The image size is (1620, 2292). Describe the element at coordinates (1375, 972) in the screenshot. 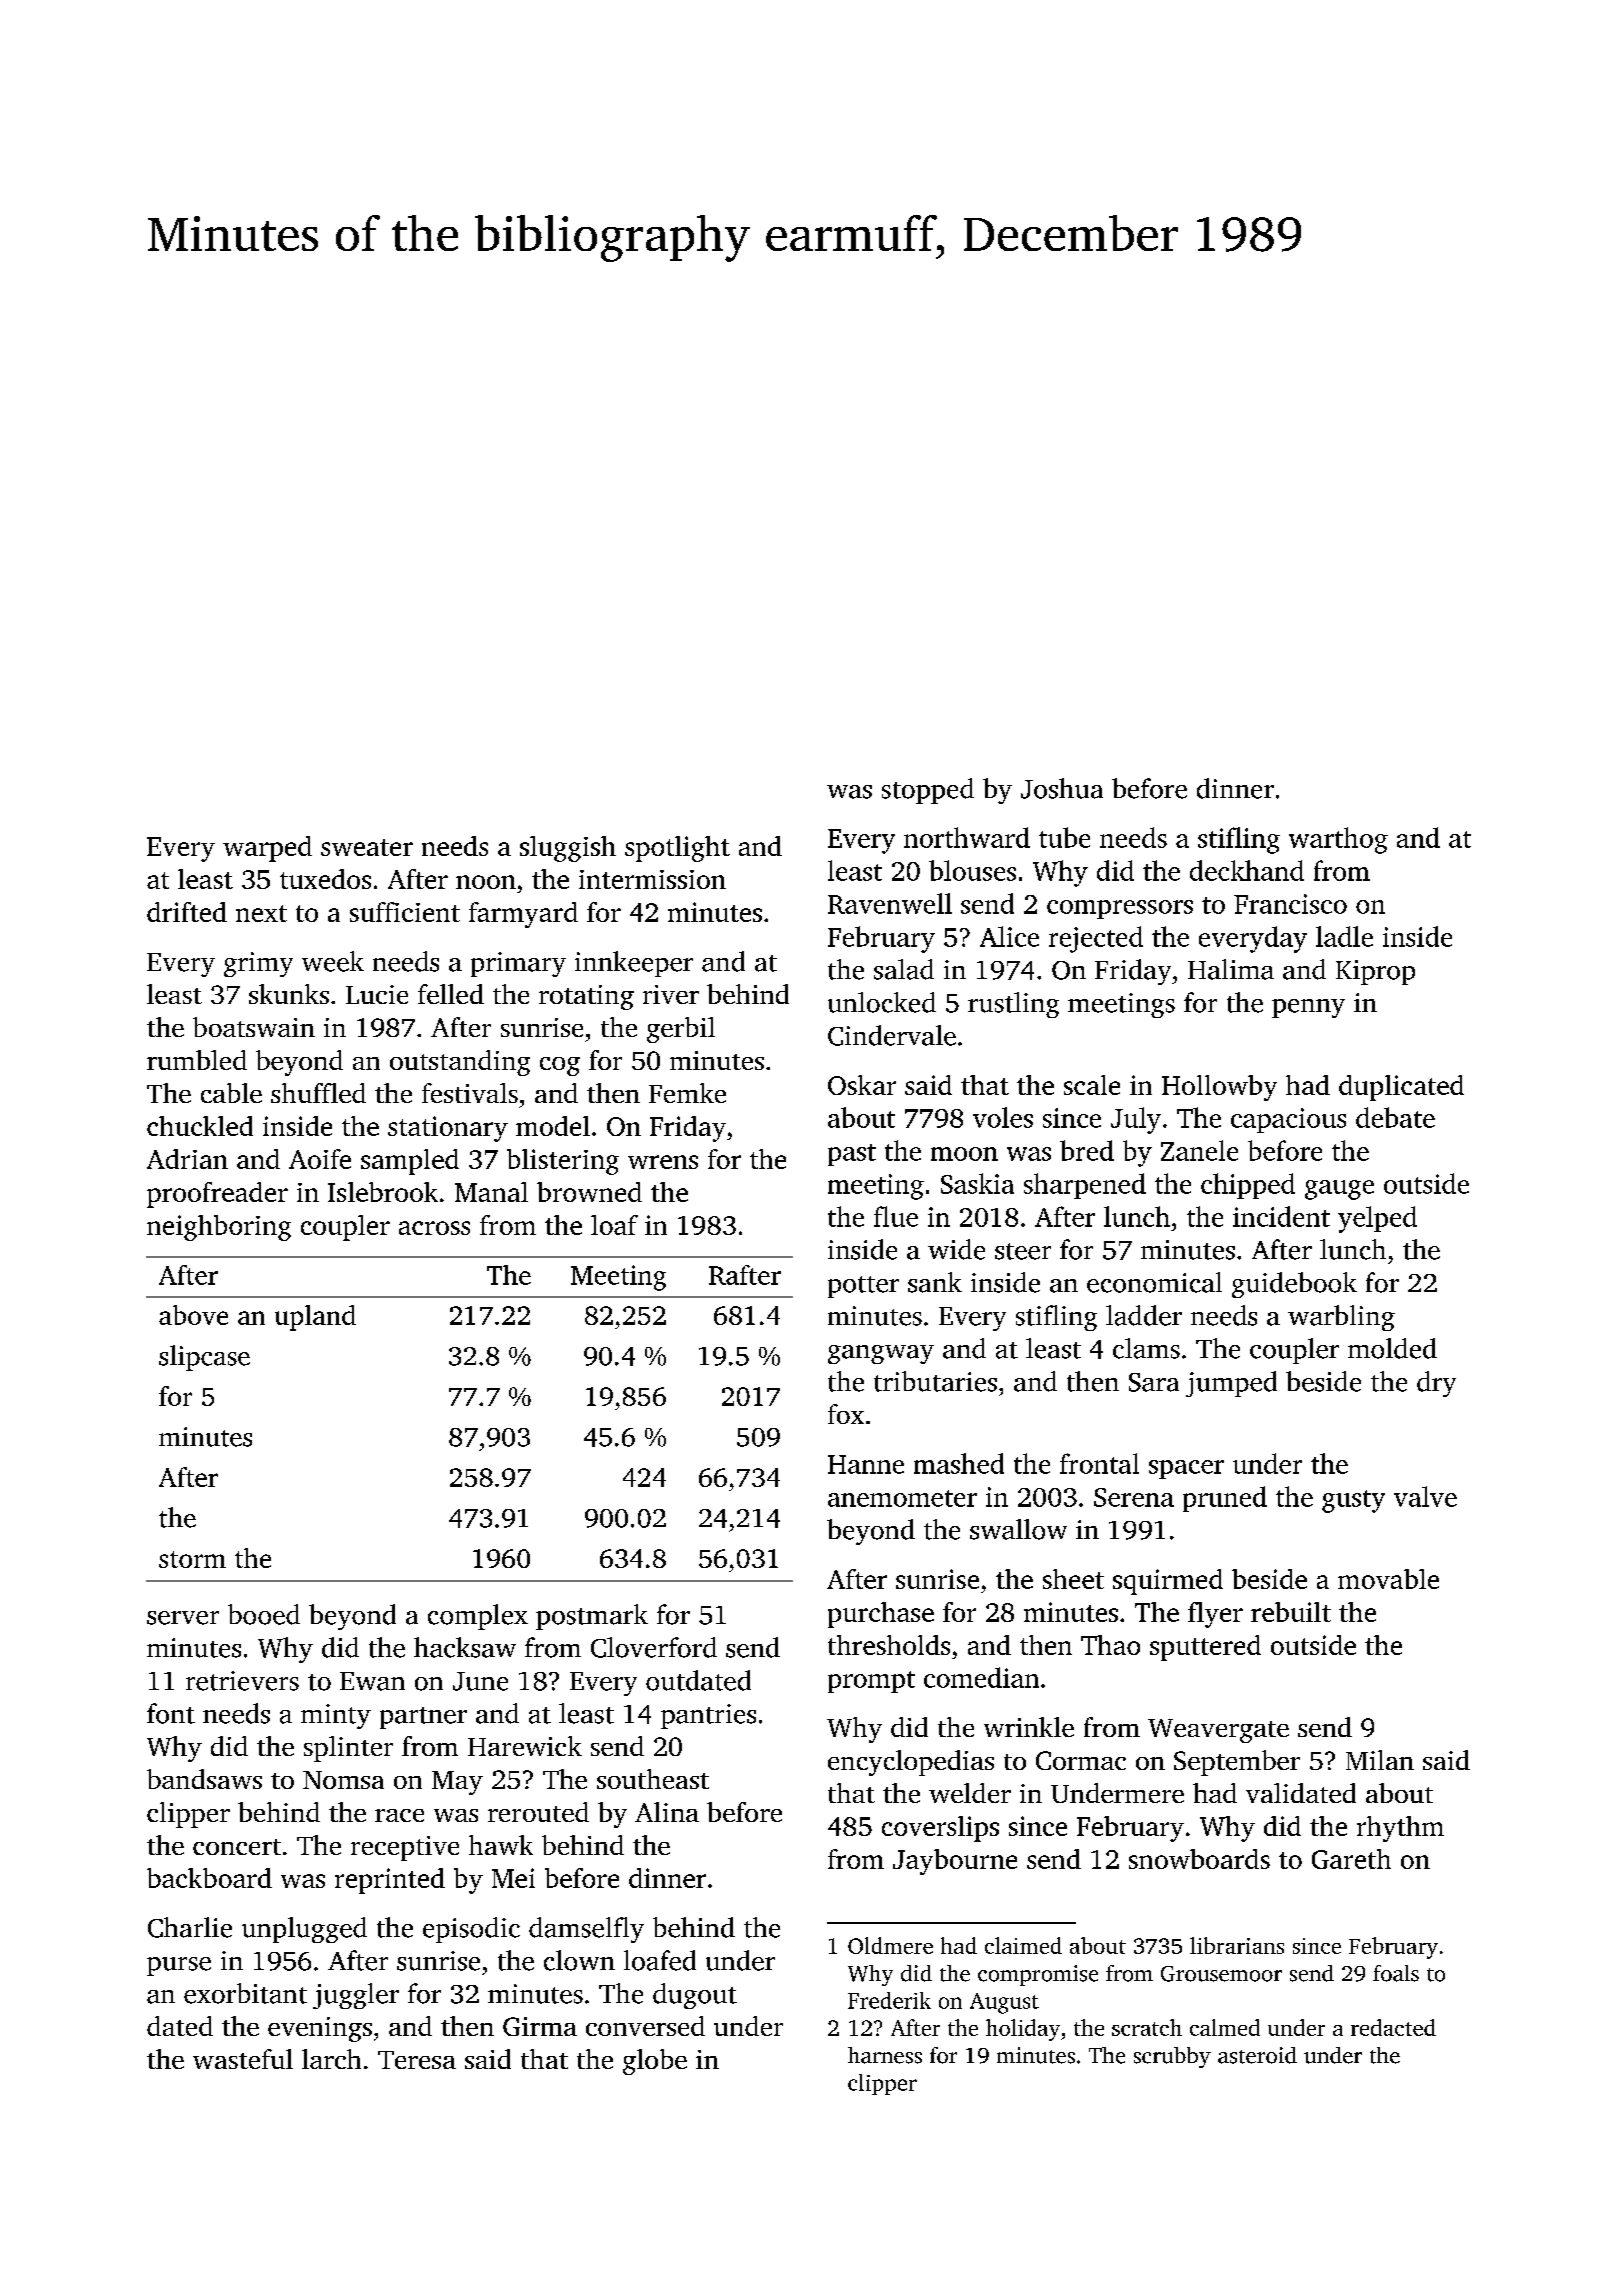

I see `Kiprop` at that location.
